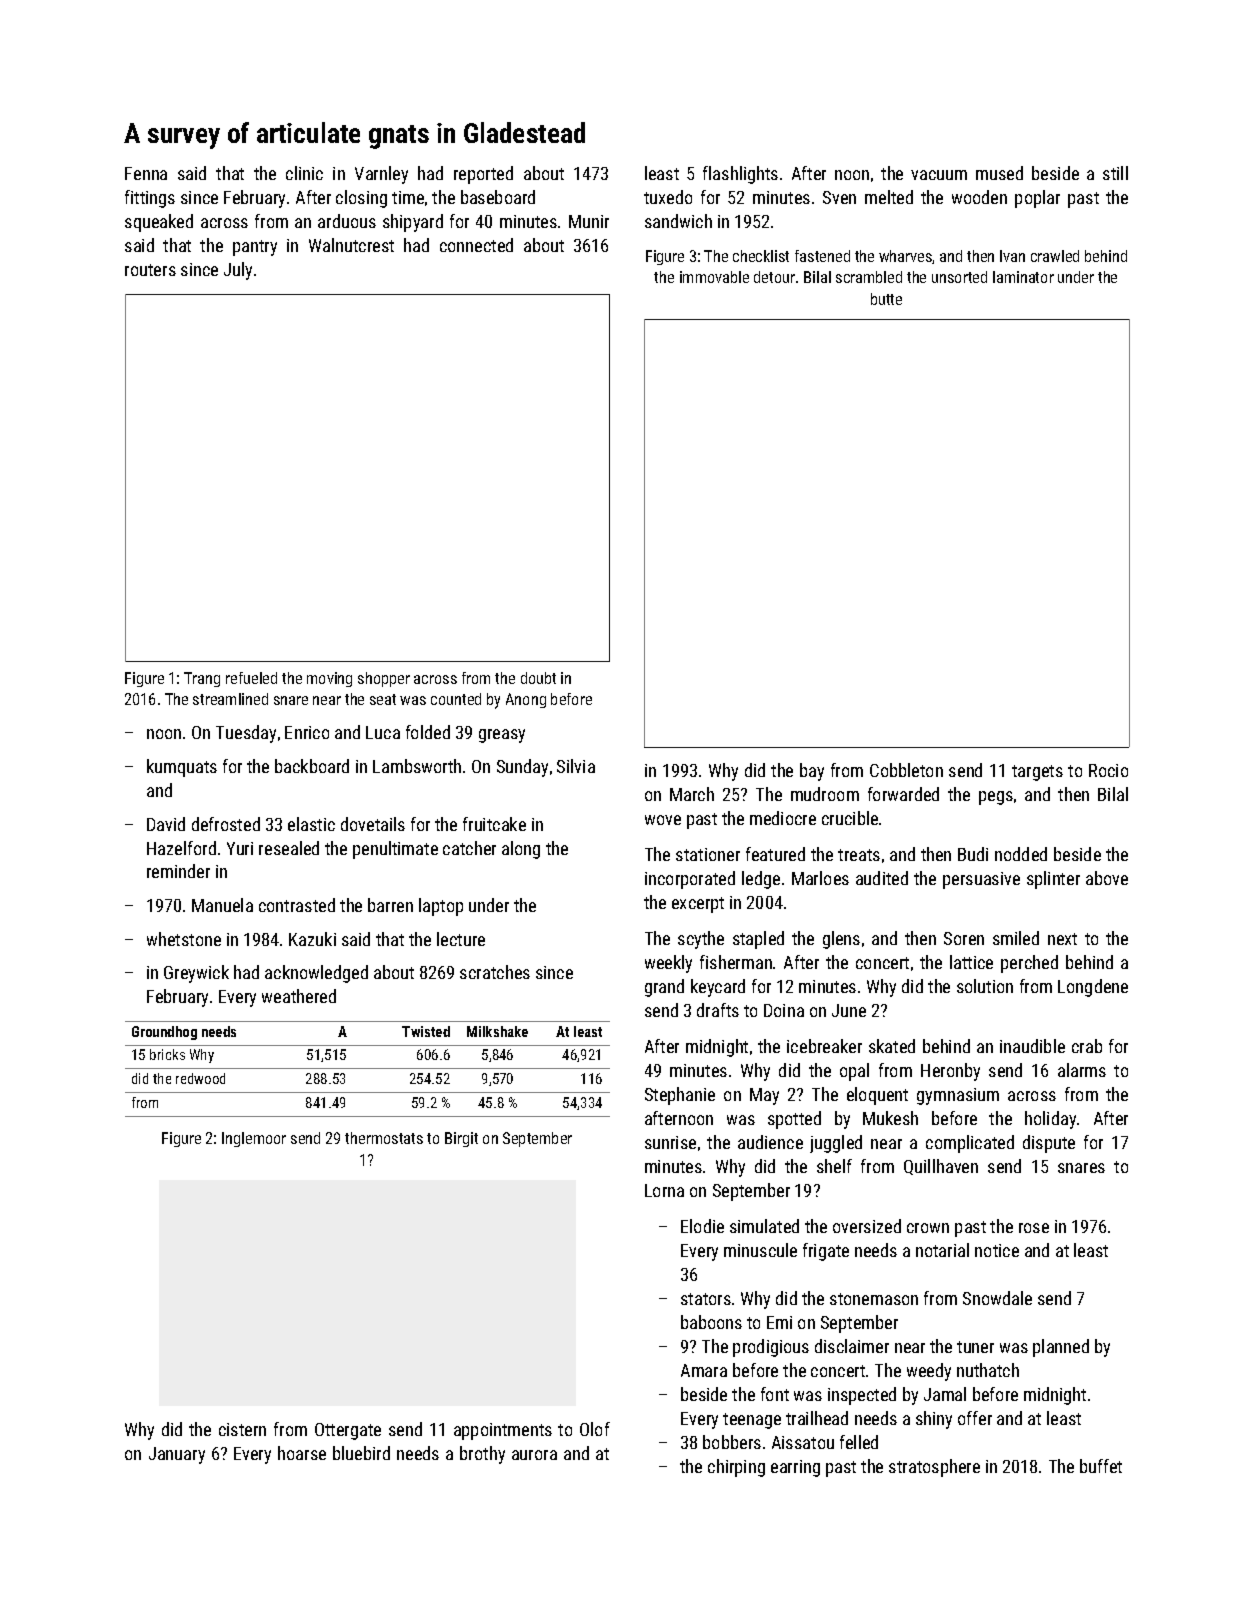 The image size is (1254, 1623). Describe the element at coordinates (1021, 854) in the document. I see `nodded` at that location.
